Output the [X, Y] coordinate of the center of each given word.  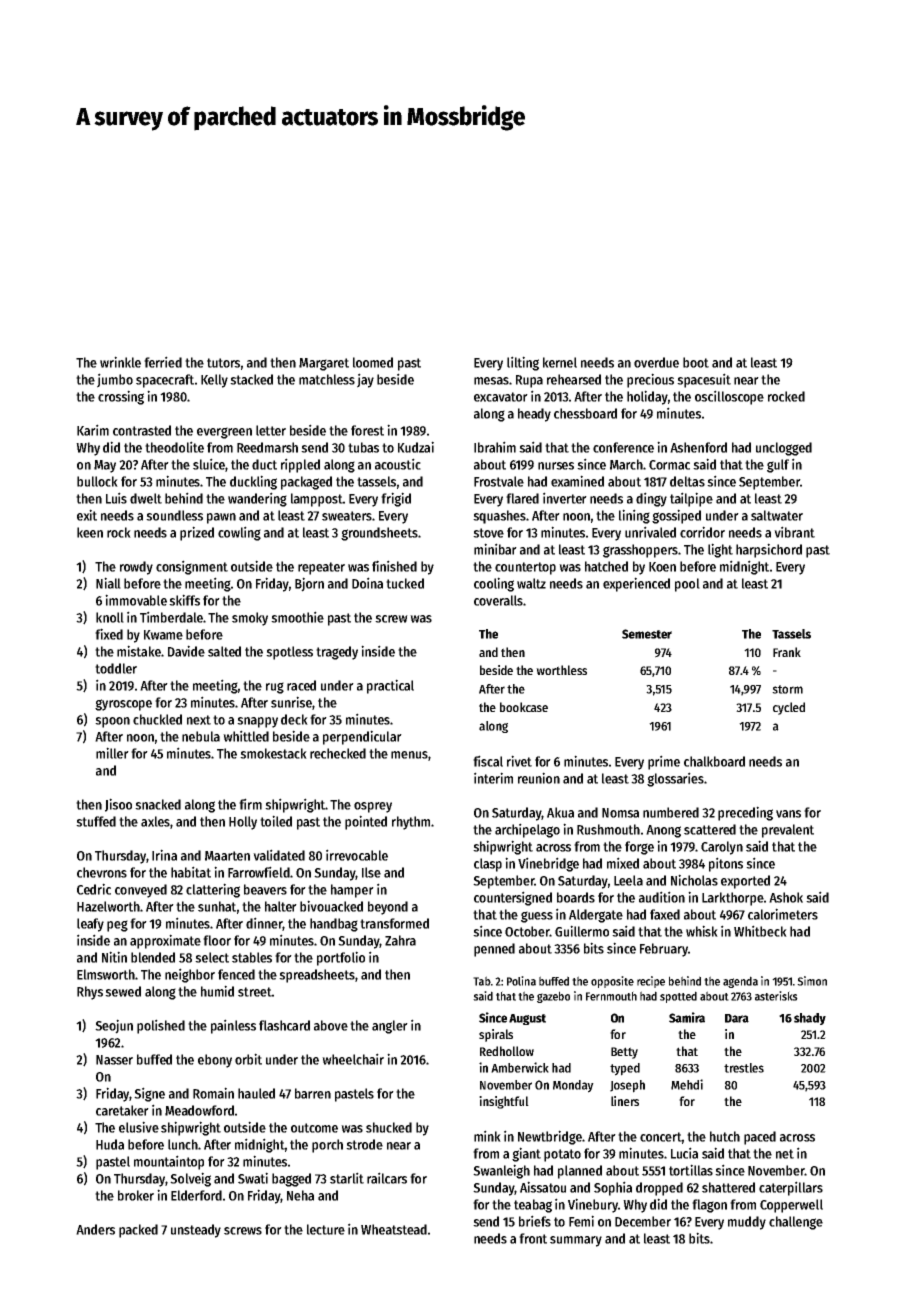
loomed [373, 362]
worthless [561, 670]
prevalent [788, 831]
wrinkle [120, 362]
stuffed [96, 821]
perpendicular [362, 737]
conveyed [141, 891]
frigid [396, 499]
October [527, 931]
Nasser [114, 1060]
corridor [702, 532]
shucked [389, 1127]
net [785, 1154]
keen [90, 532]
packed [138, 1231]
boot [696, 362]
